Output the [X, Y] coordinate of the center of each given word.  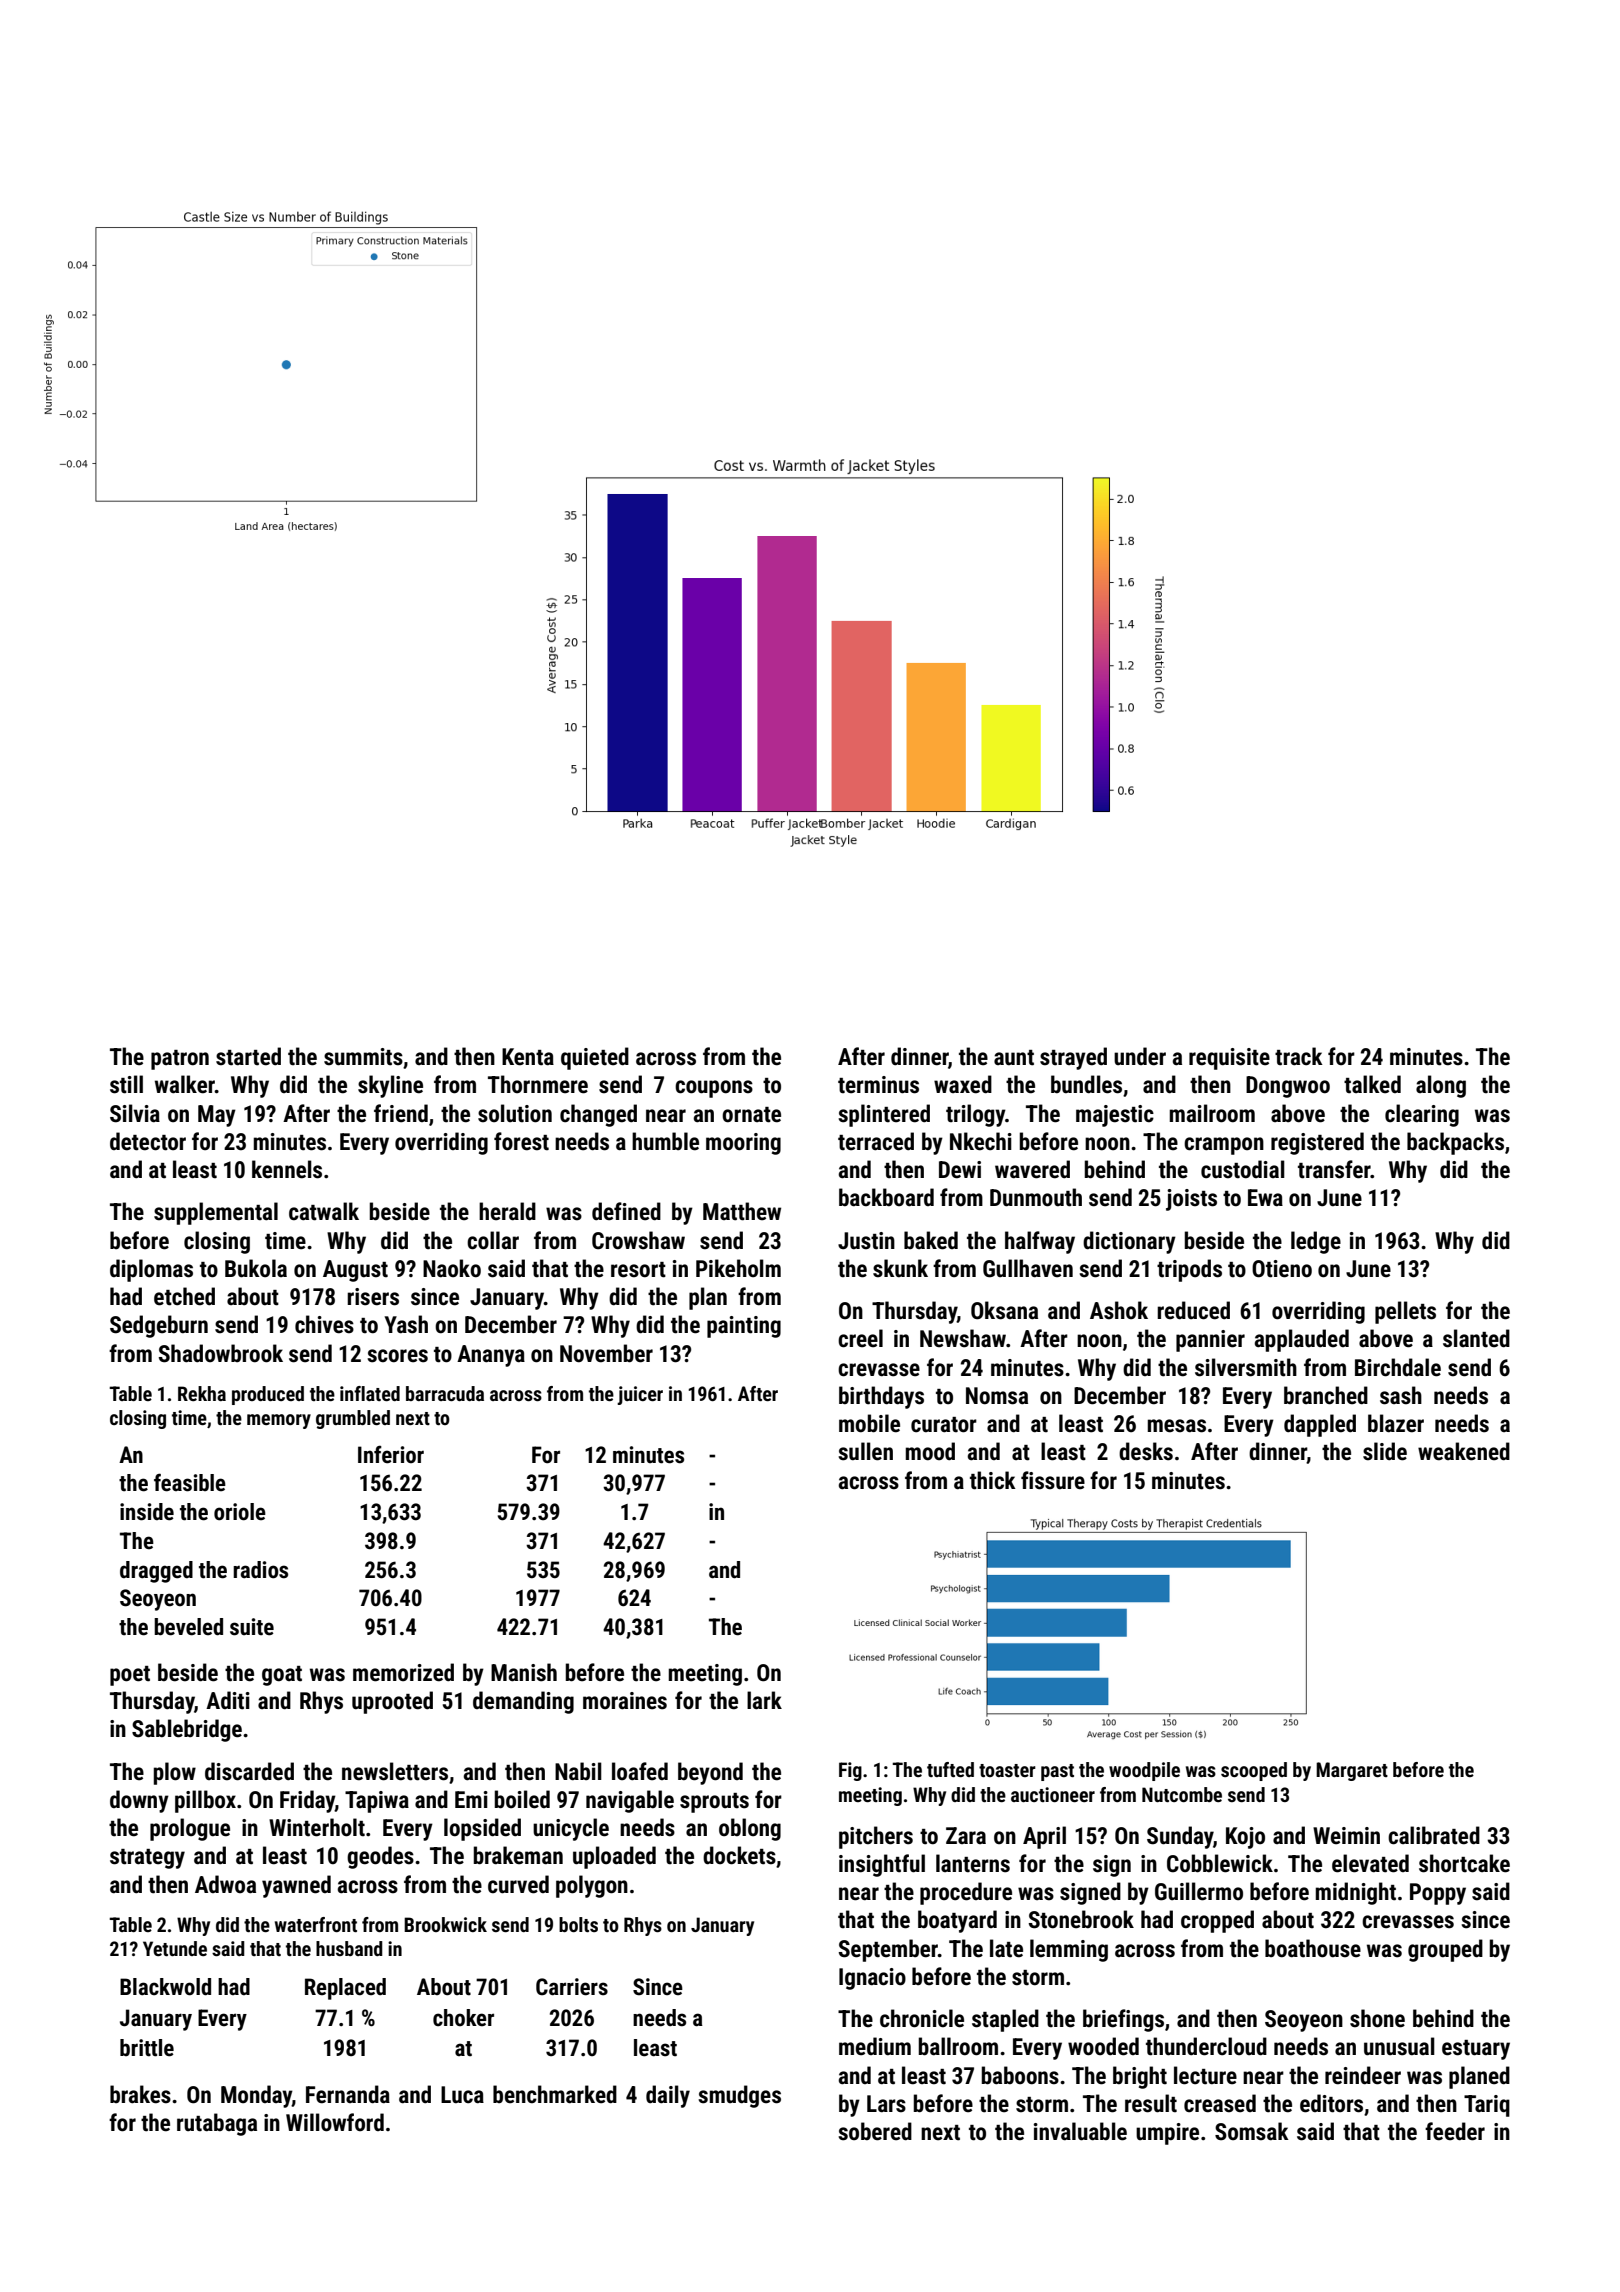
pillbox [205, 1801]
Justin [866, 1241]
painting [744, 1327]
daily [668, 2096]
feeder [1455, 2131]
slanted [1476, 1338]
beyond [710, 1773]
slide [1385, 1451]
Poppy [1438, 1894]
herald [507, 1211]
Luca [462, 2095]
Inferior [391, 1454]
